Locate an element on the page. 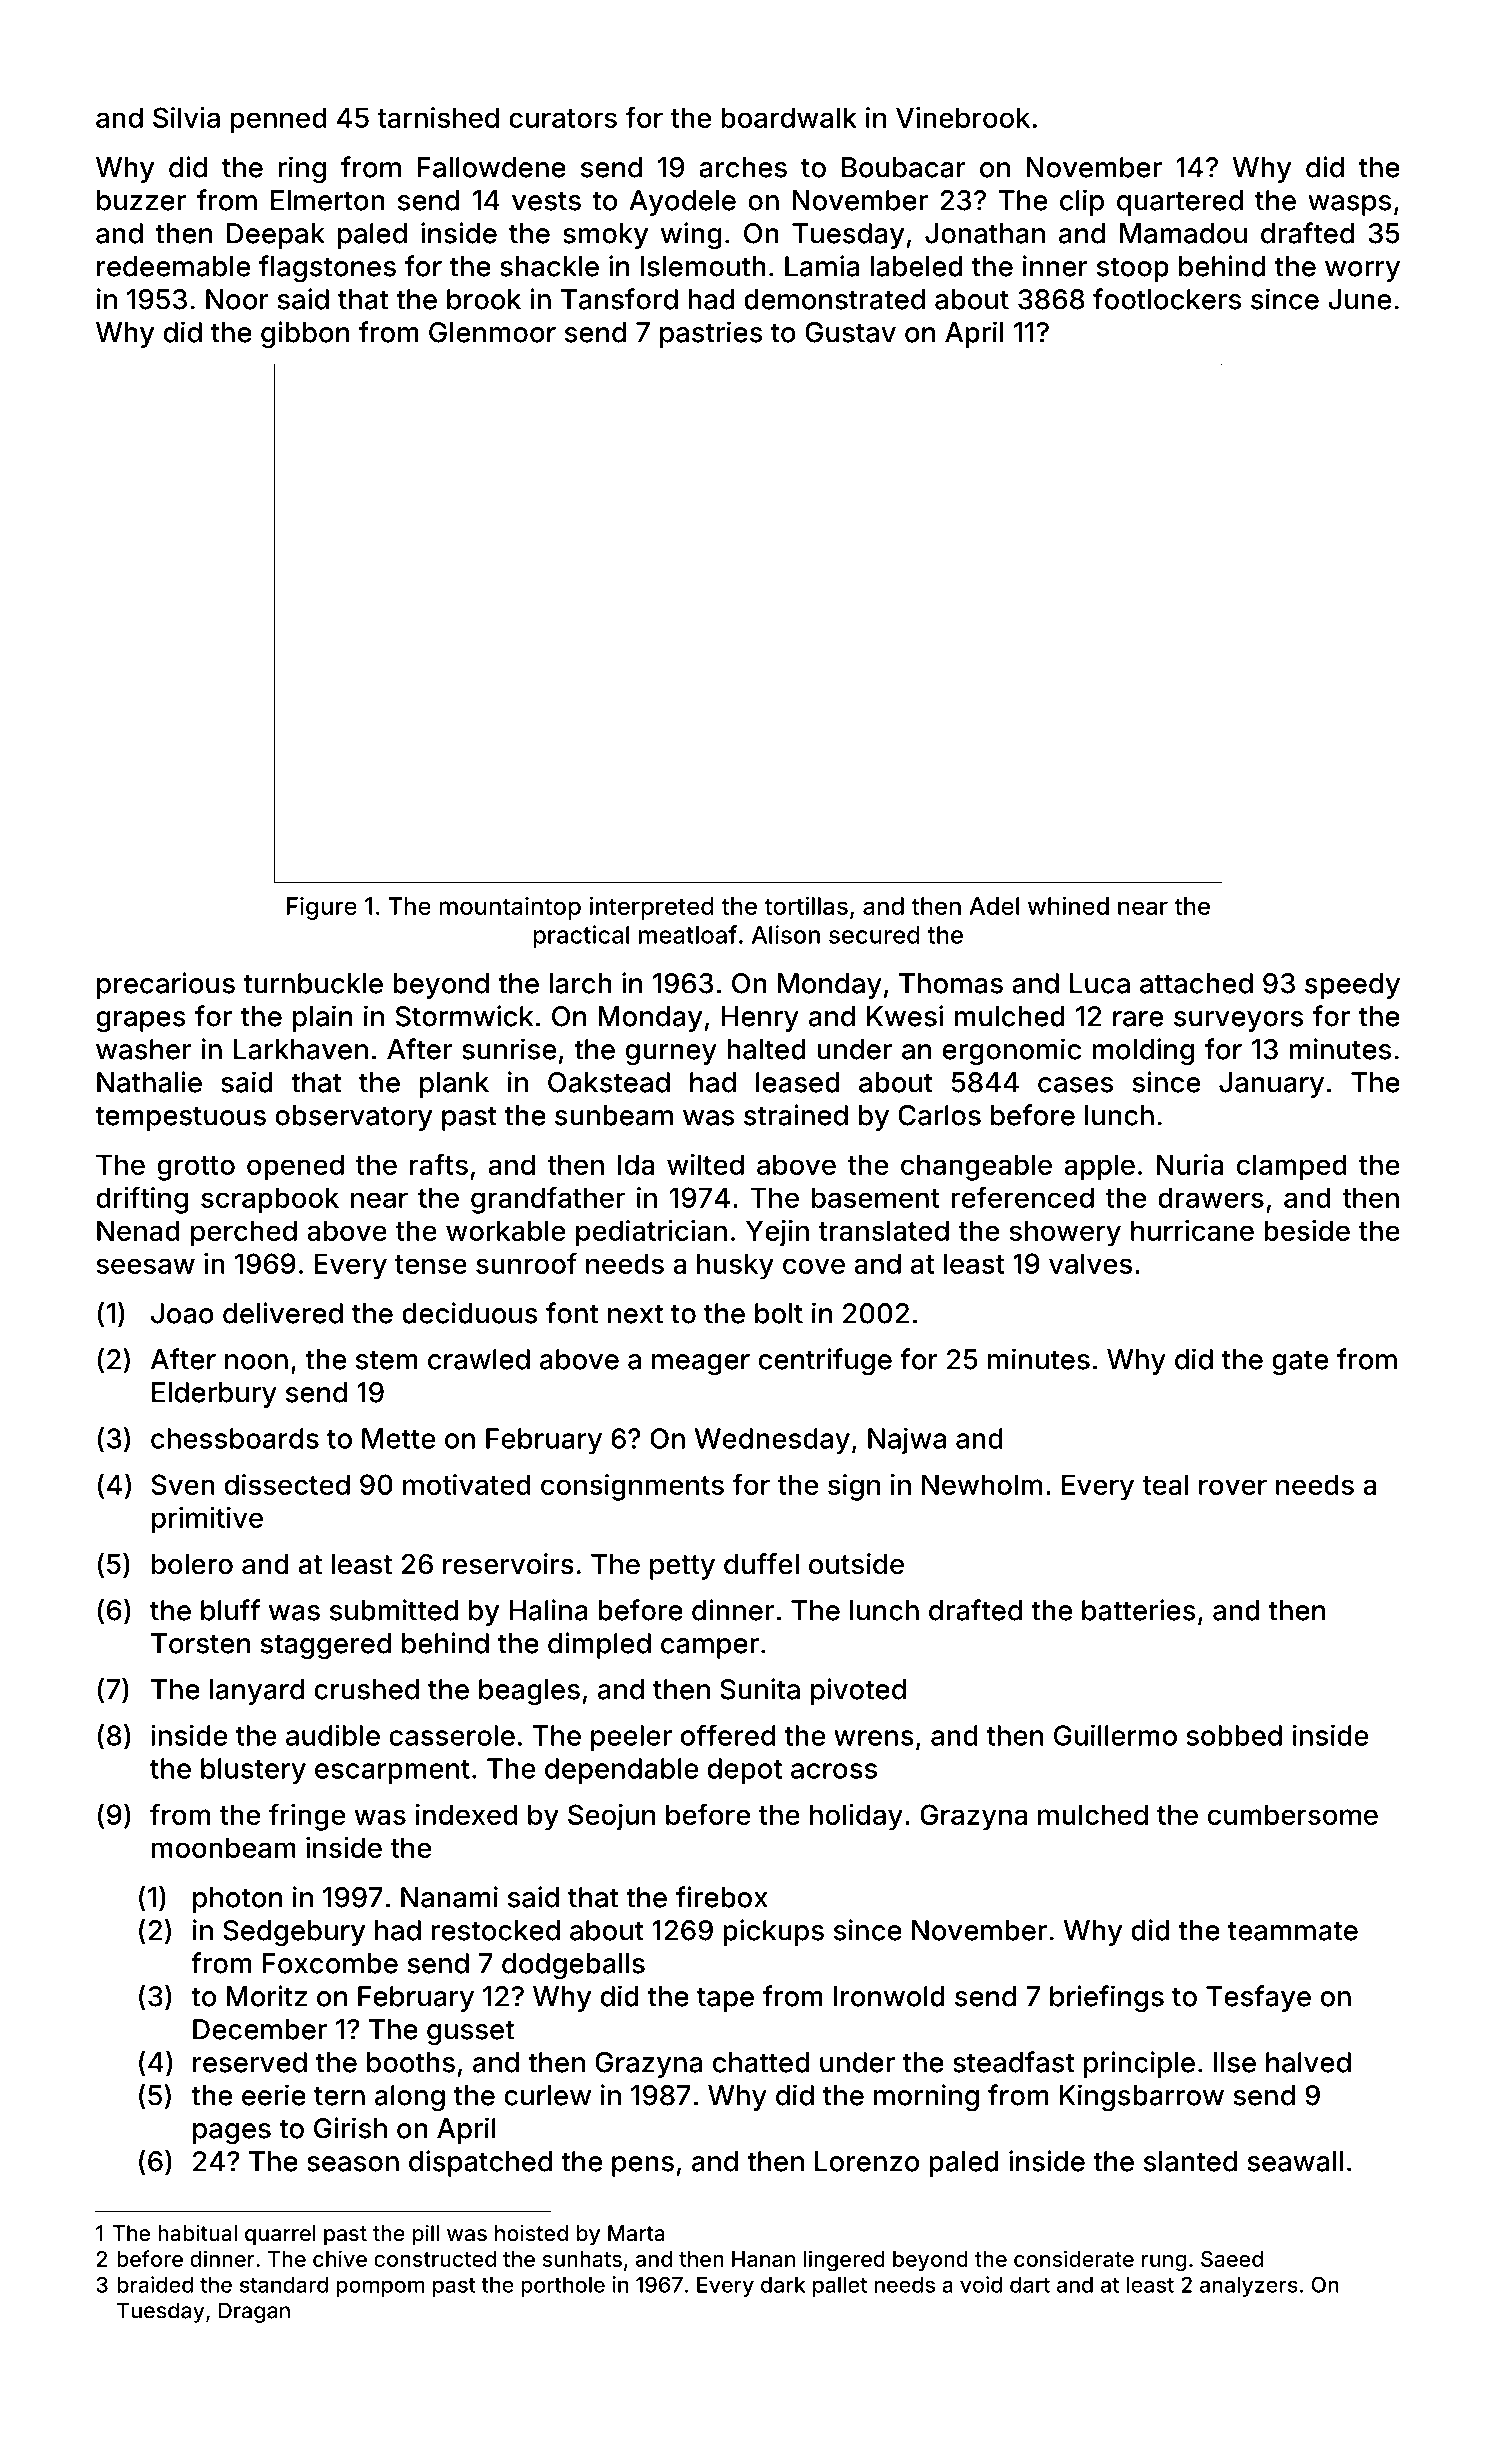 The image size is (1496, 2464). Deepak is located at coordinates (276, 236).
